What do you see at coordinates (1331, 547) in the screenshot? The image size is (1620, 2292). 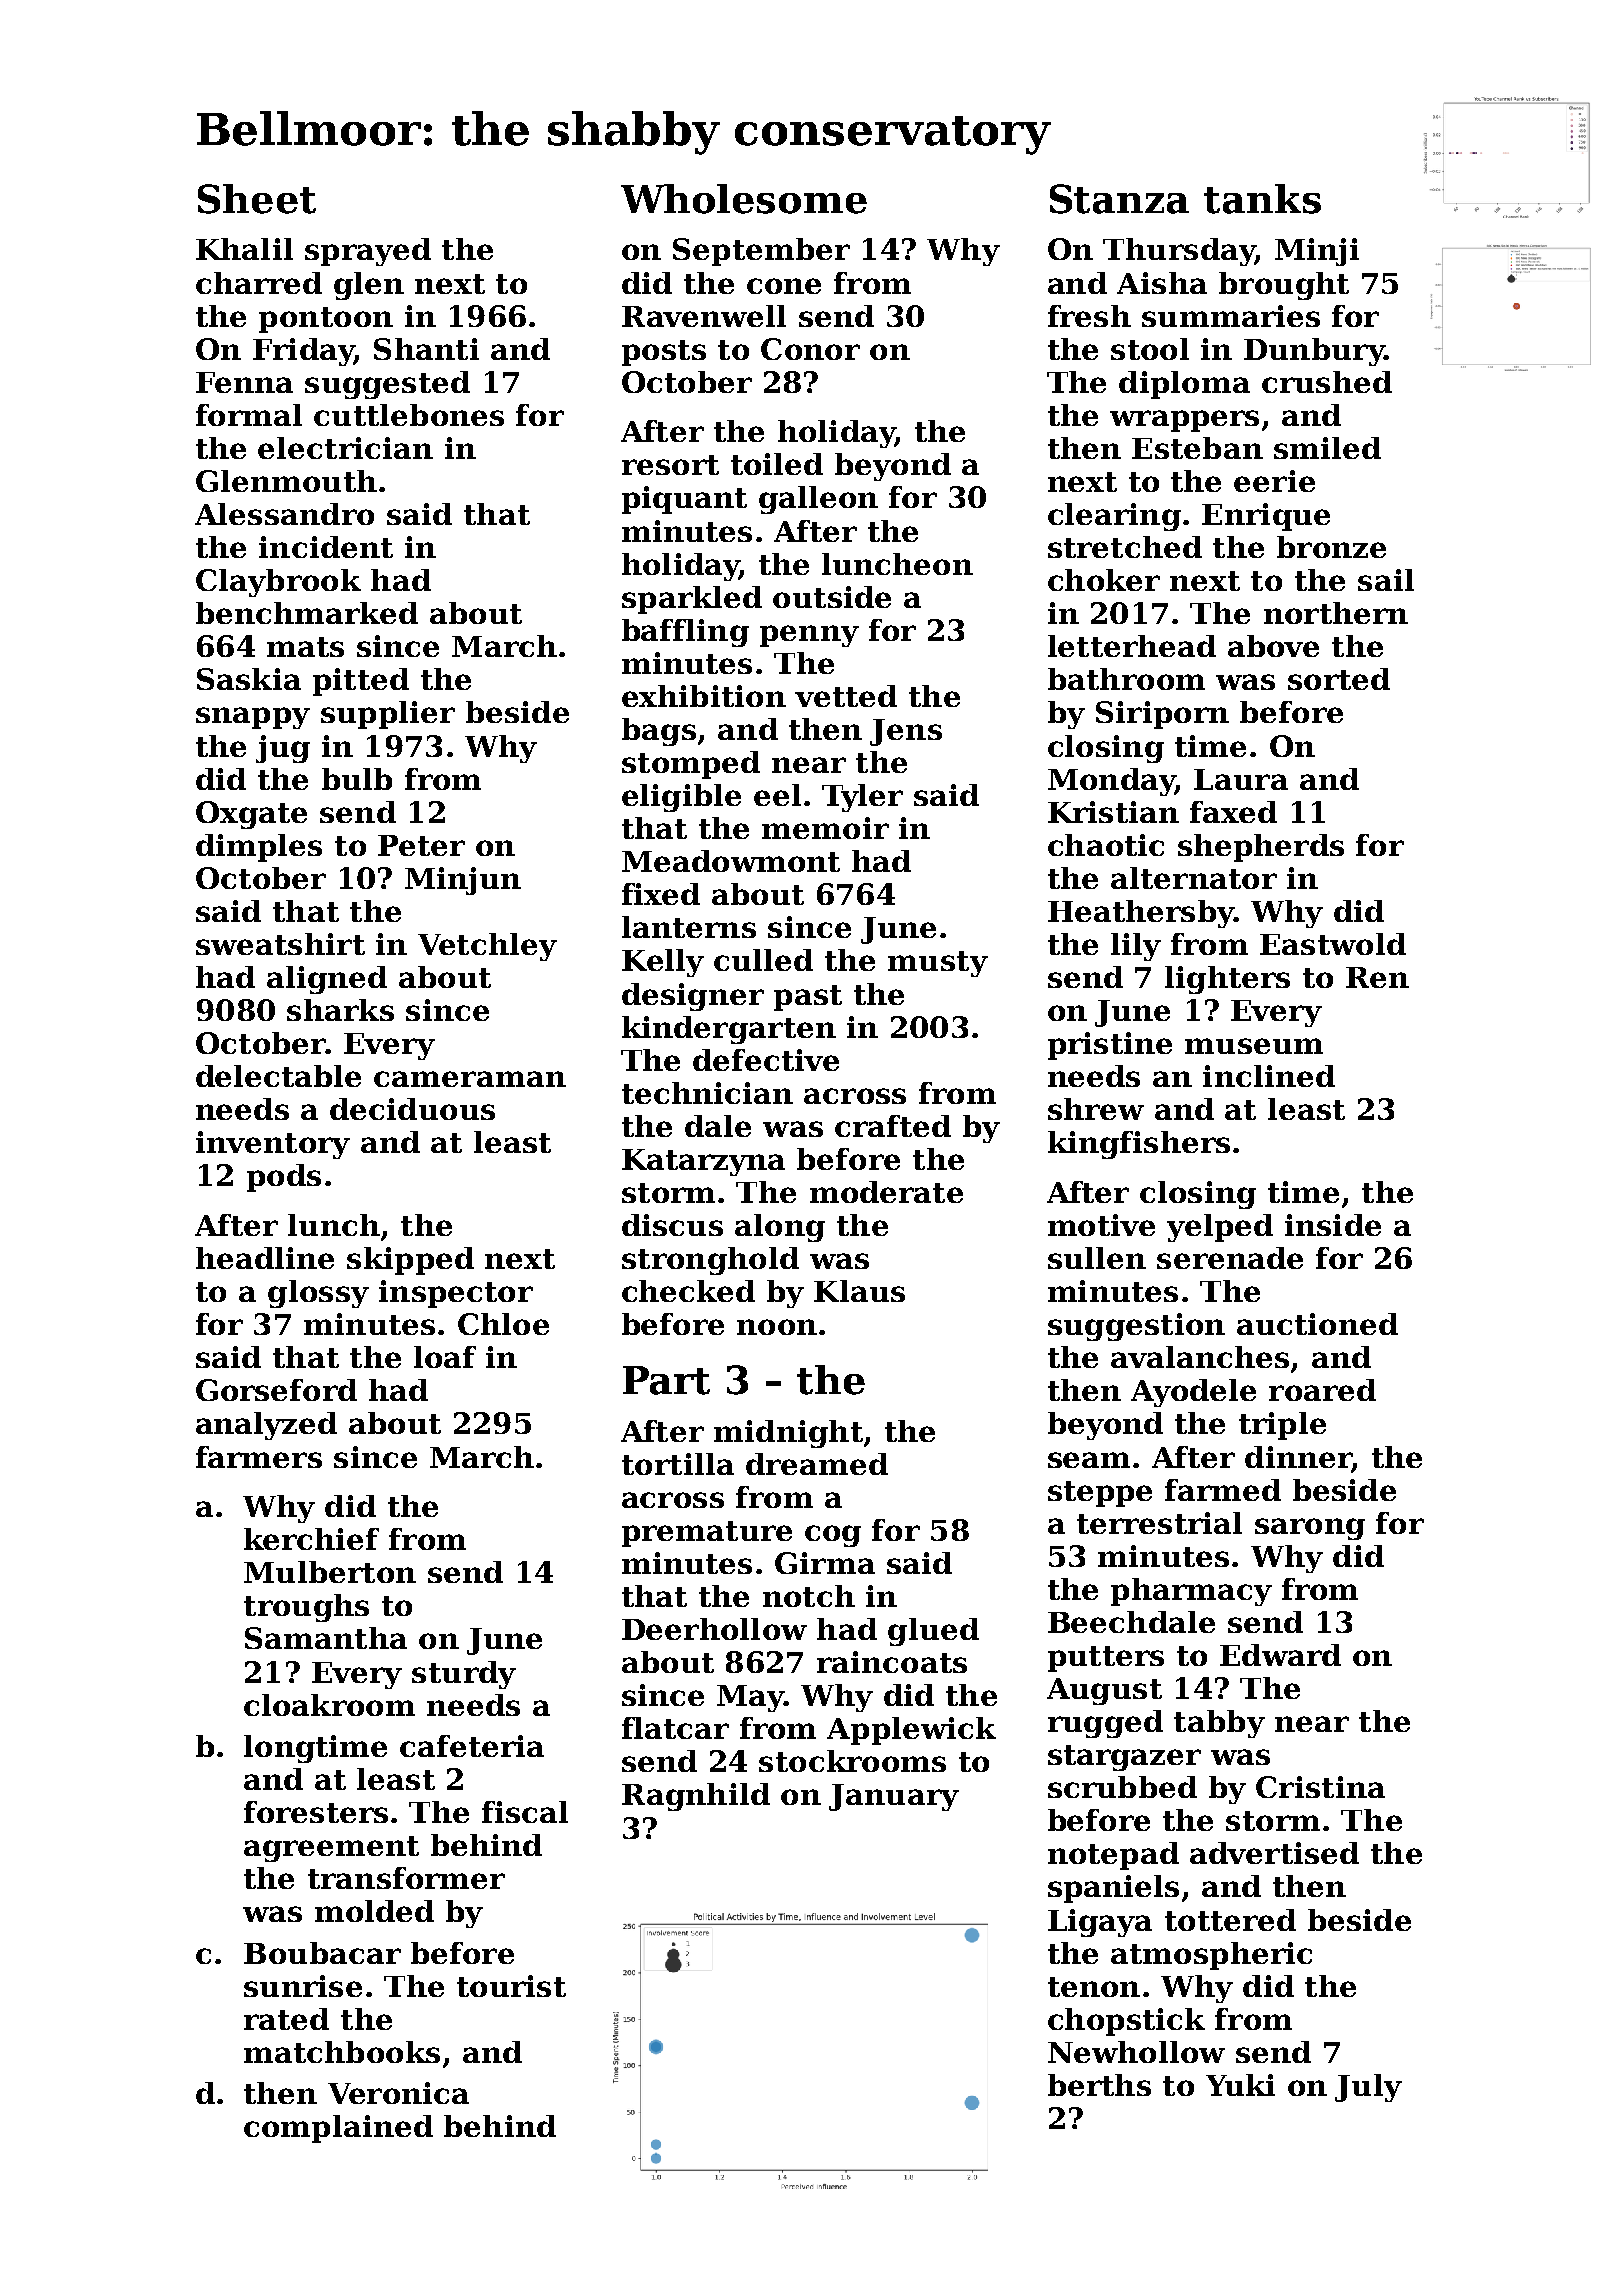 I see `bronze` at bounding box center [1331, 547].
